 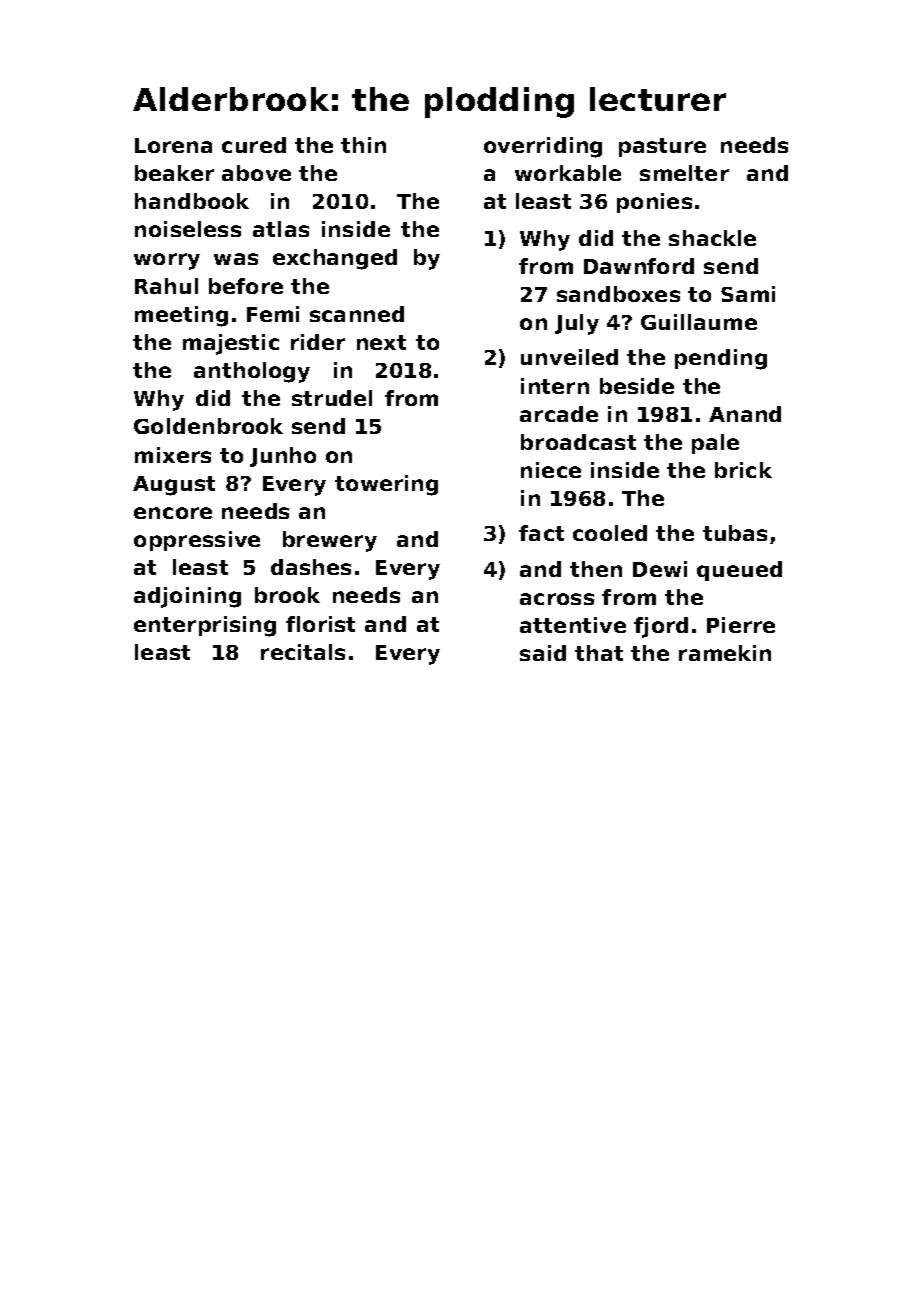 What do you see at coordinates (283, 457) in the screenshot?
I see `Junho` at bounding box center [283, 457].
